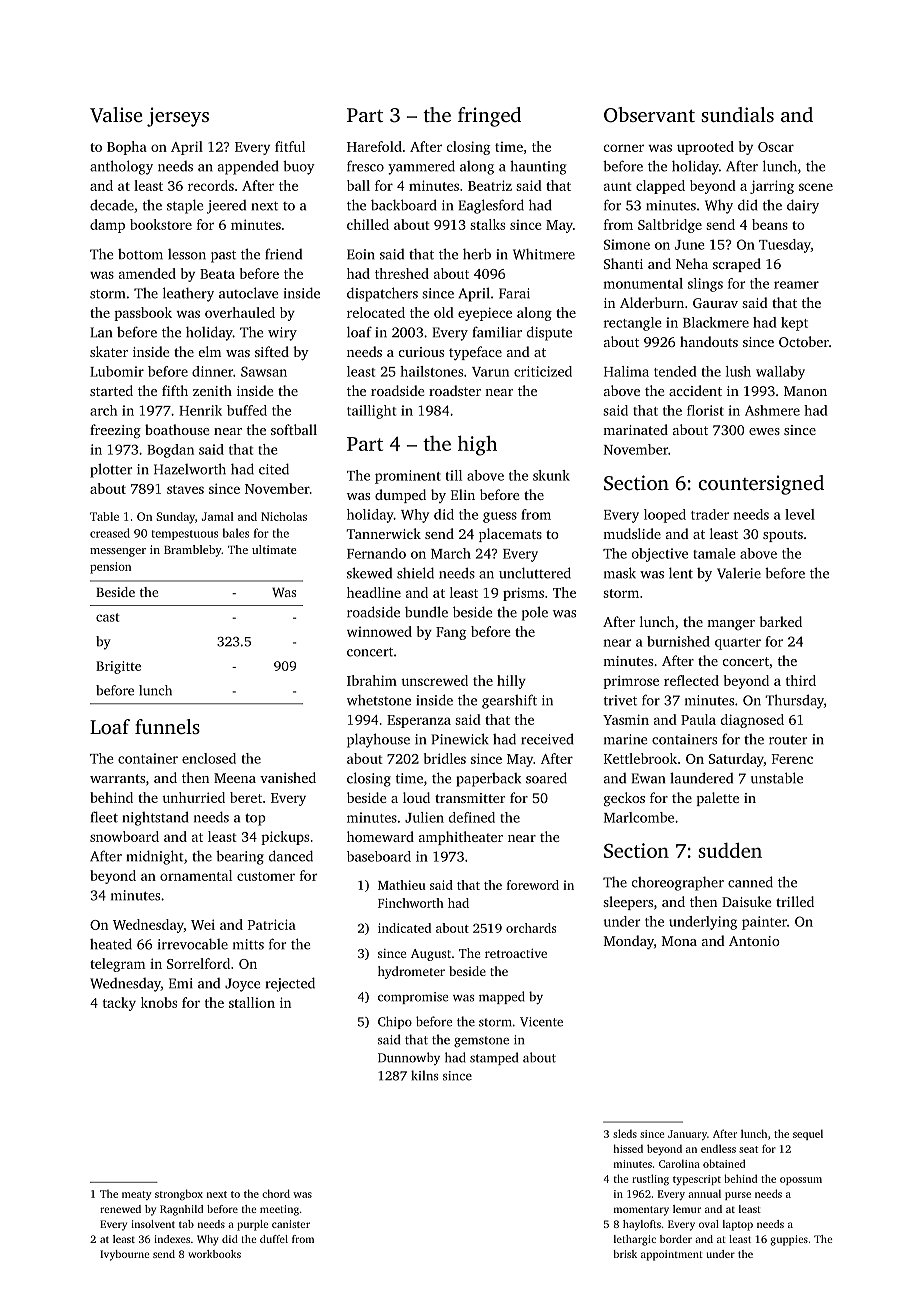  What do you see at coordinates (780, 373) in the page?
I see `wallaby` at bounding box center [780, 373].
